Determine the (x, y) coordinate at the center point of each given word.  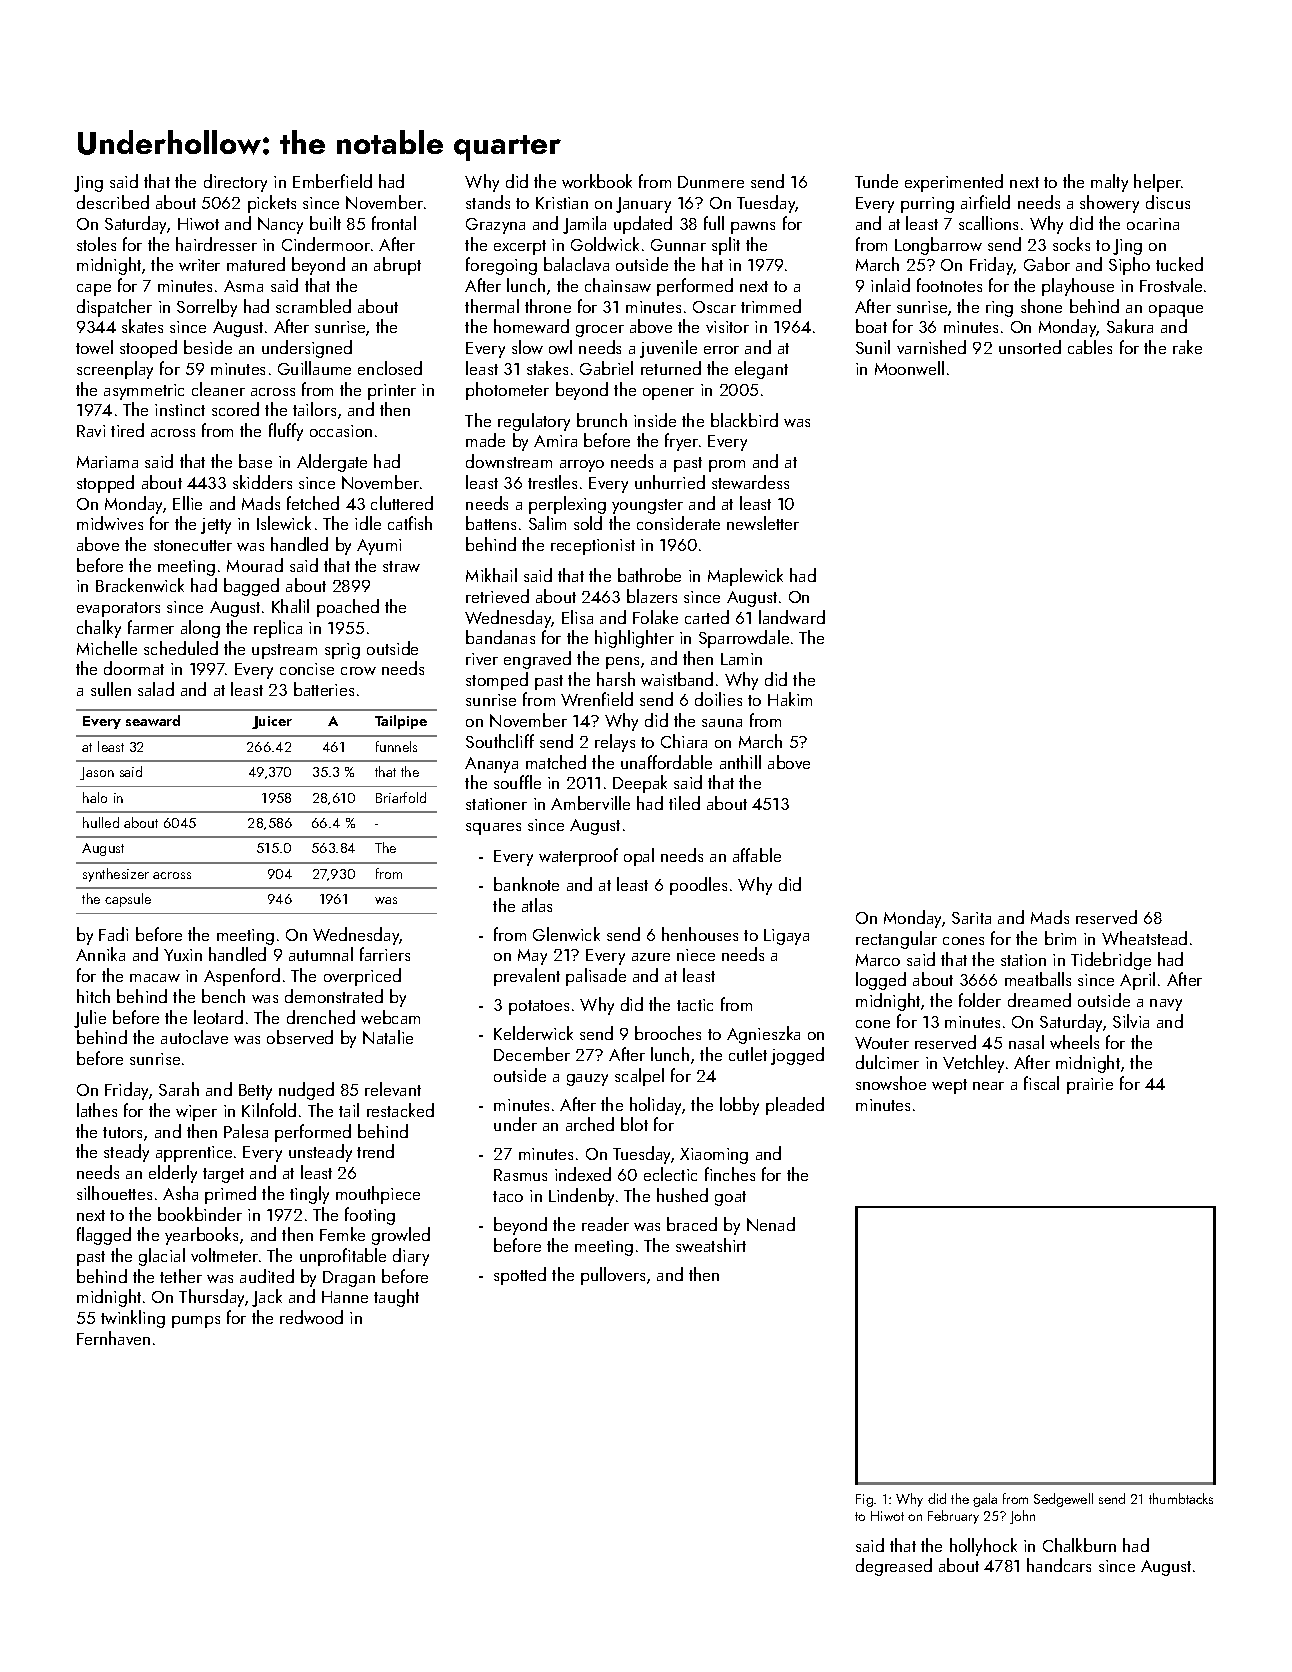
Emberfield (332, 181)
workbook (597, 181)
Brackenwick (140, 585)
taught (396, 1298)
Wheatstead (1144, 938)
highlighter (634, 639)
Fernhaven (113, 1338)
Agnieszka (763, 1035)
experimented (954, 183)
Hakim (790, 699)
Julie (90, 1019)
